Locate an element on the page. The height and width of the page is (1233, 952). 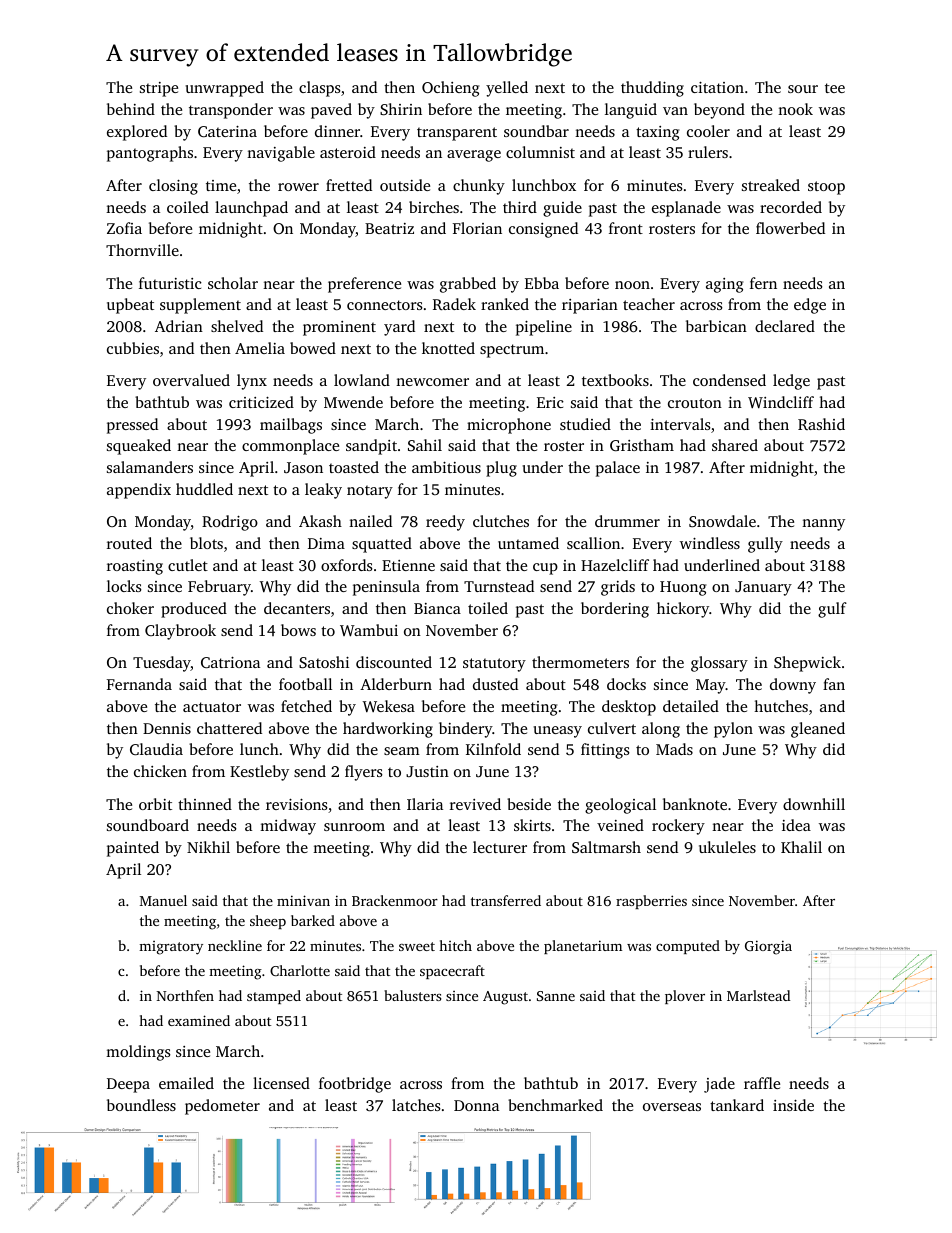
newcomer is located at coordinates (432, 382).
